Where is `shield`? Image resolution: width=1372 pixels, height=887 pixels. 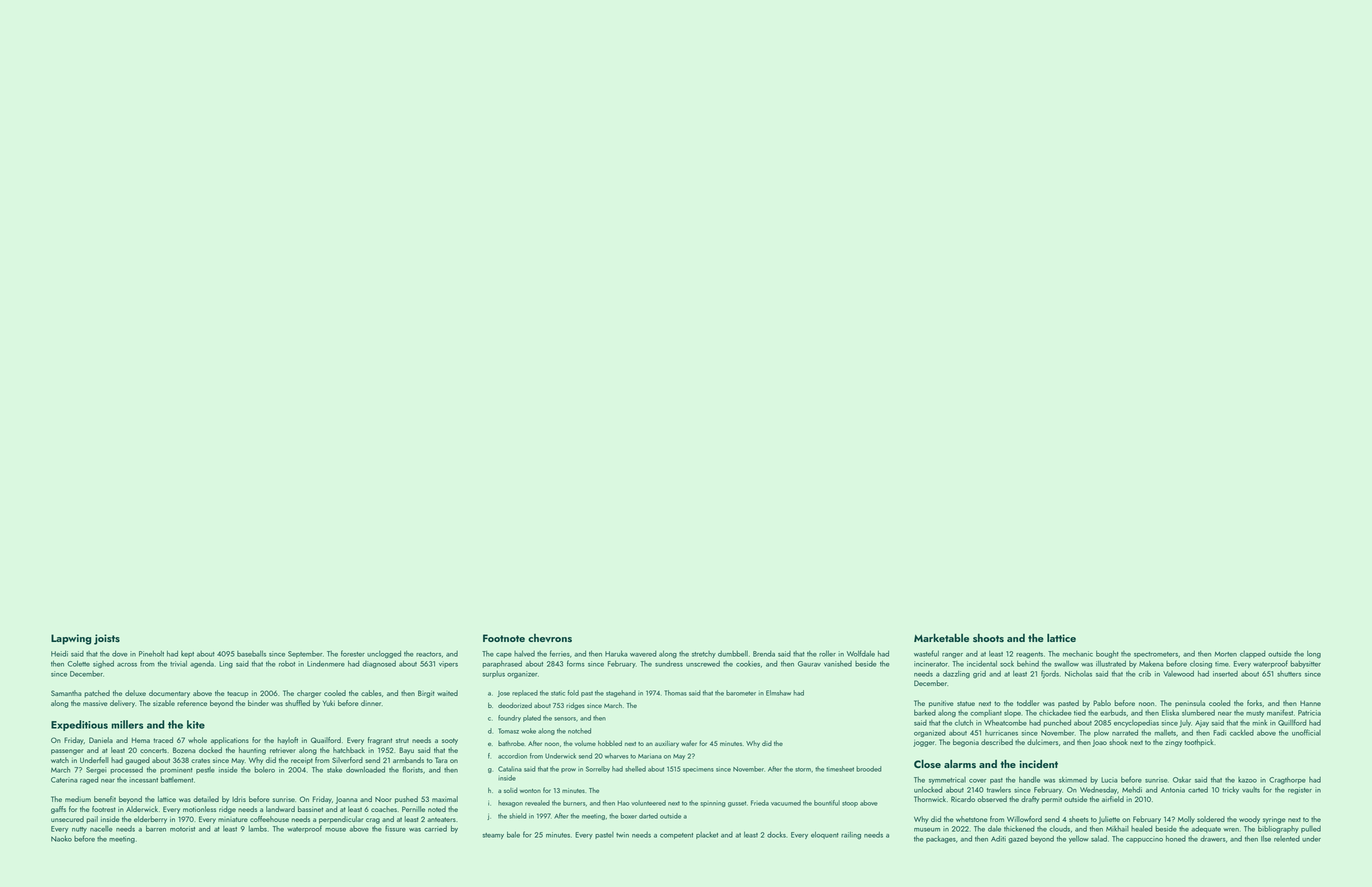 shield is located at coordinates (518, 816).
